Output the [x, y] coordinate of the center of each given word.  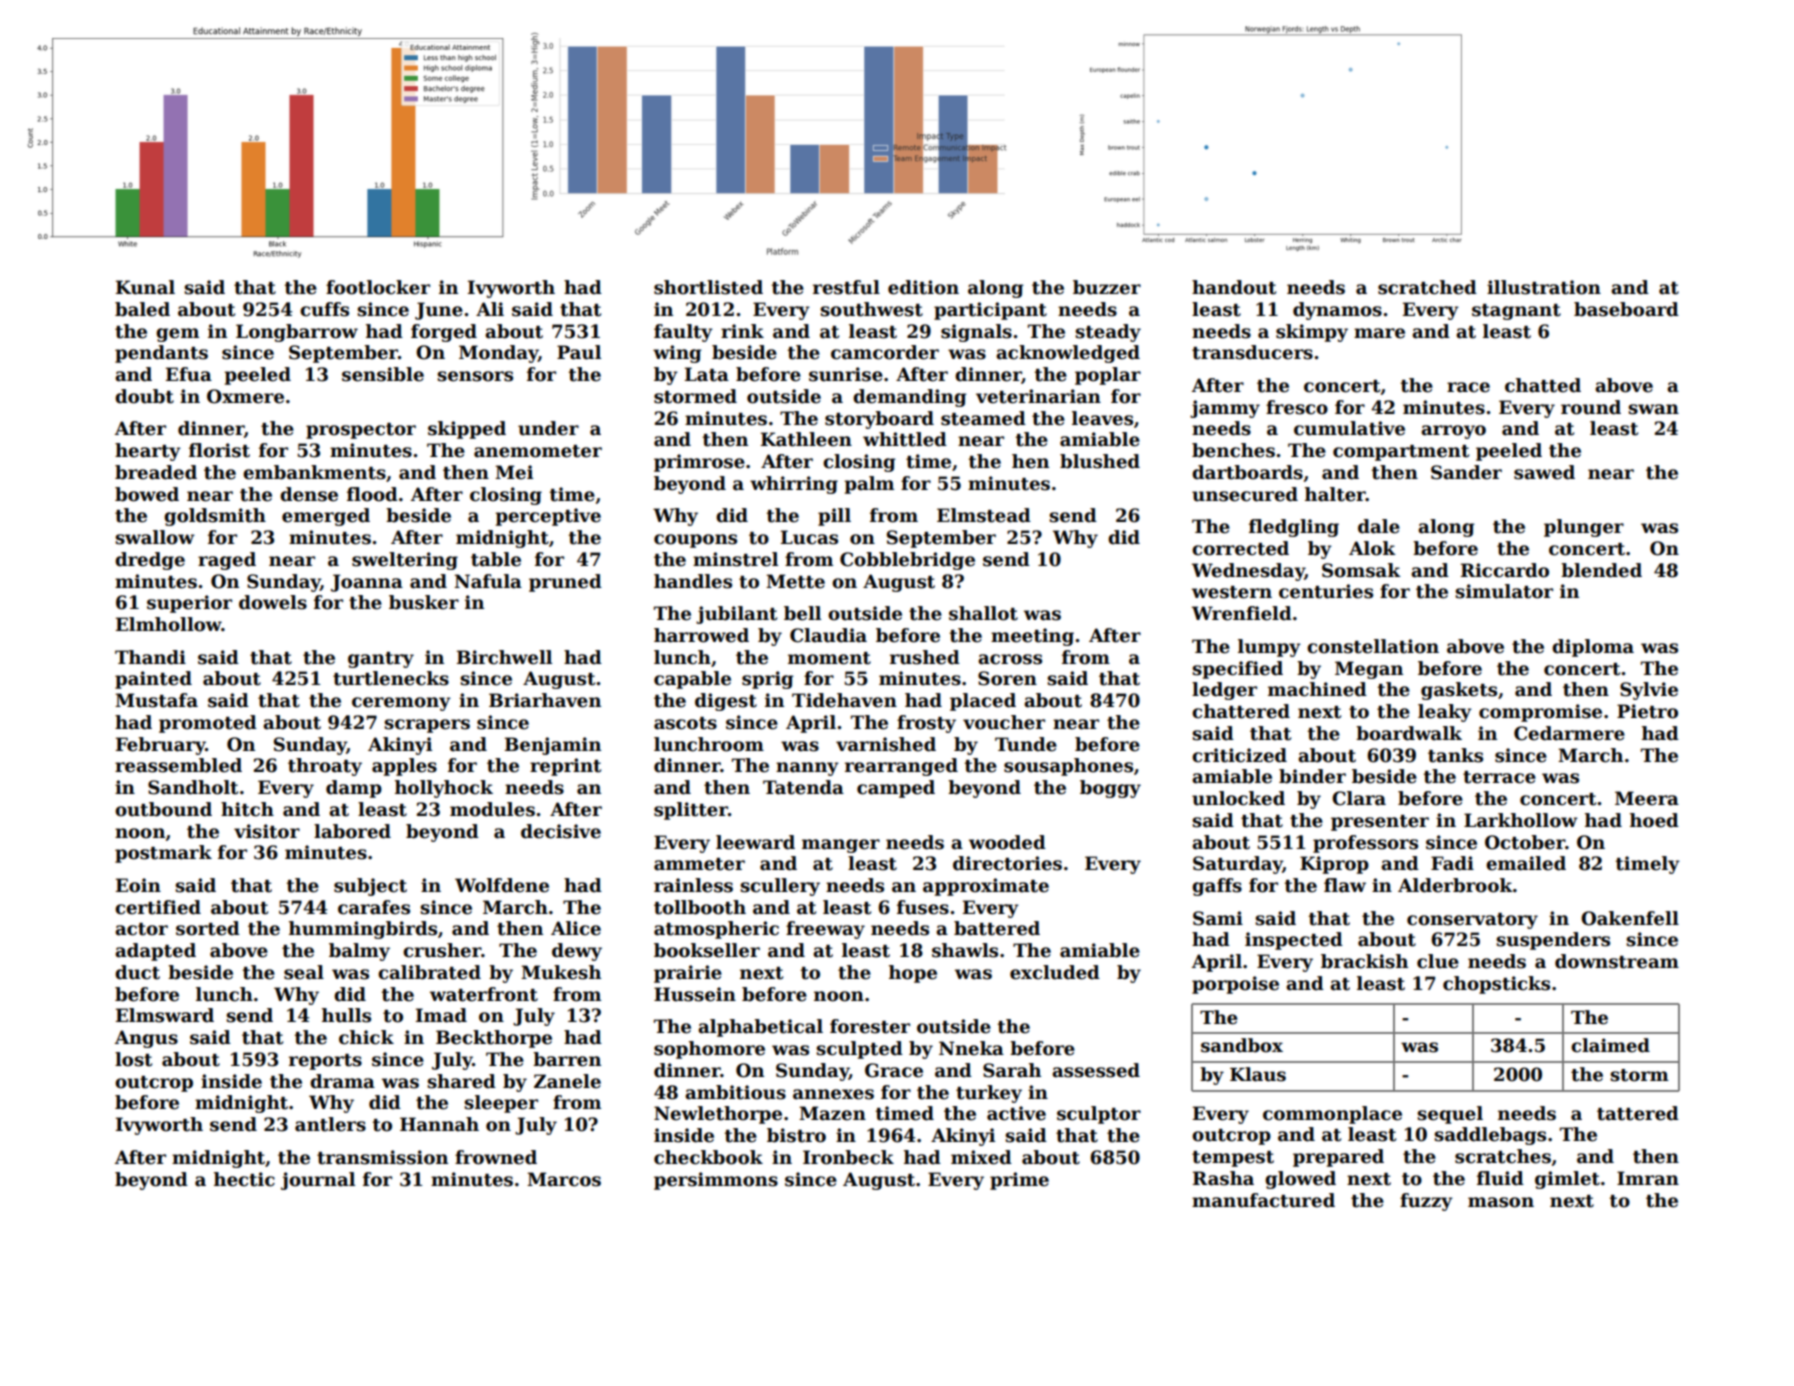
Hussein [695, 994]
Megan [1369, 670]
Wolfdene [502, 885]
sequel [1450, 1115]
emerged [326, 517]
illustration [1544, 287]
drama [342, 1081]
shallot [983, 613]
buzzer [1107, 287]
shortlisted [708, 287]
